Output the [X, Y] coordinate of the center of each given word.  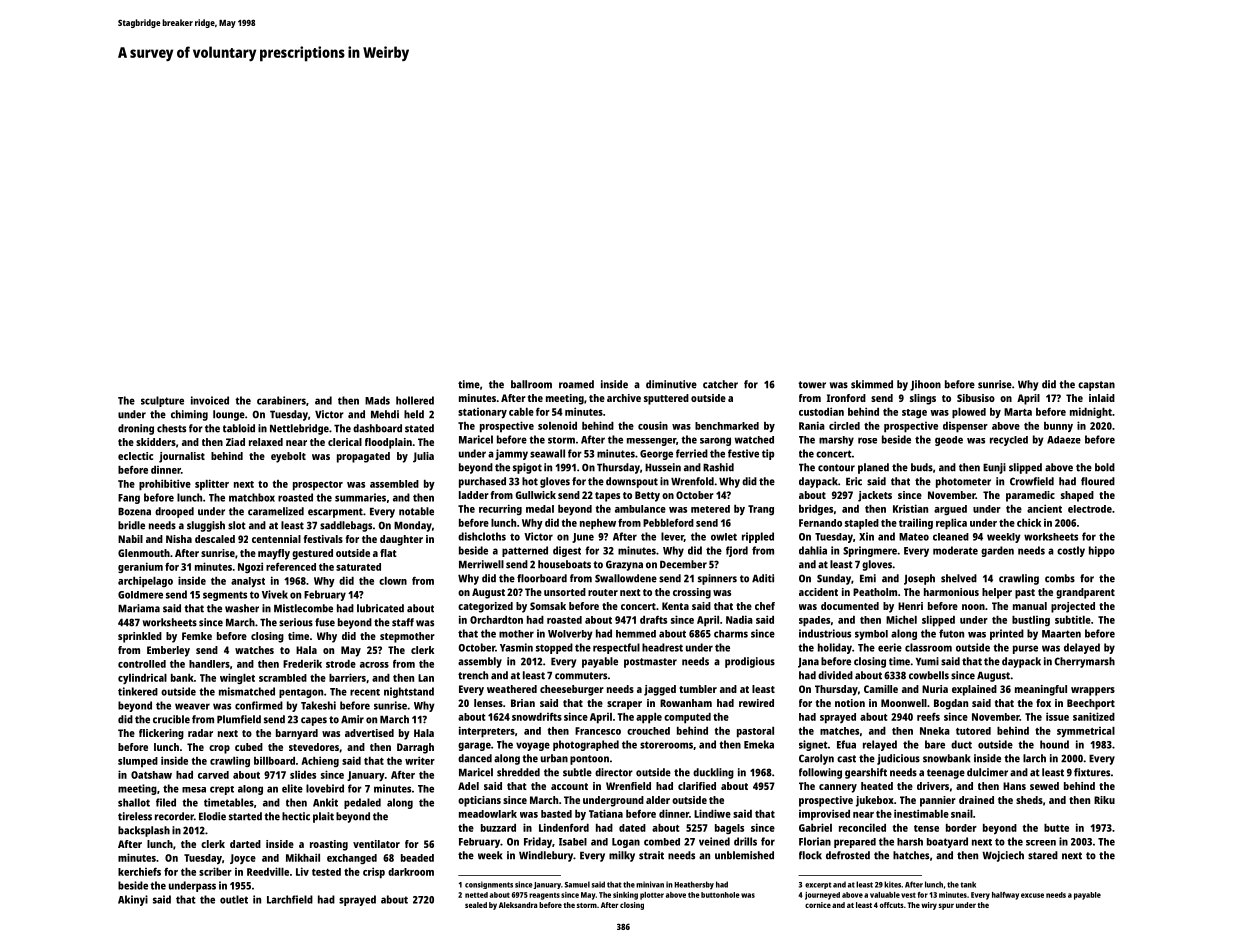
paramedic [1030, 496]
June [583, 538]
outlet [234, 899]
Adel [468, 786]
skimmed [872, 384]
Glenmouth [144, 553]
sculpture [162, 401]
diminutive [671, 384]
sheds [1029, 800]
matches [839, 731]
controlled [142, 664]
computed [687, 718]
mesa [194, 790]
